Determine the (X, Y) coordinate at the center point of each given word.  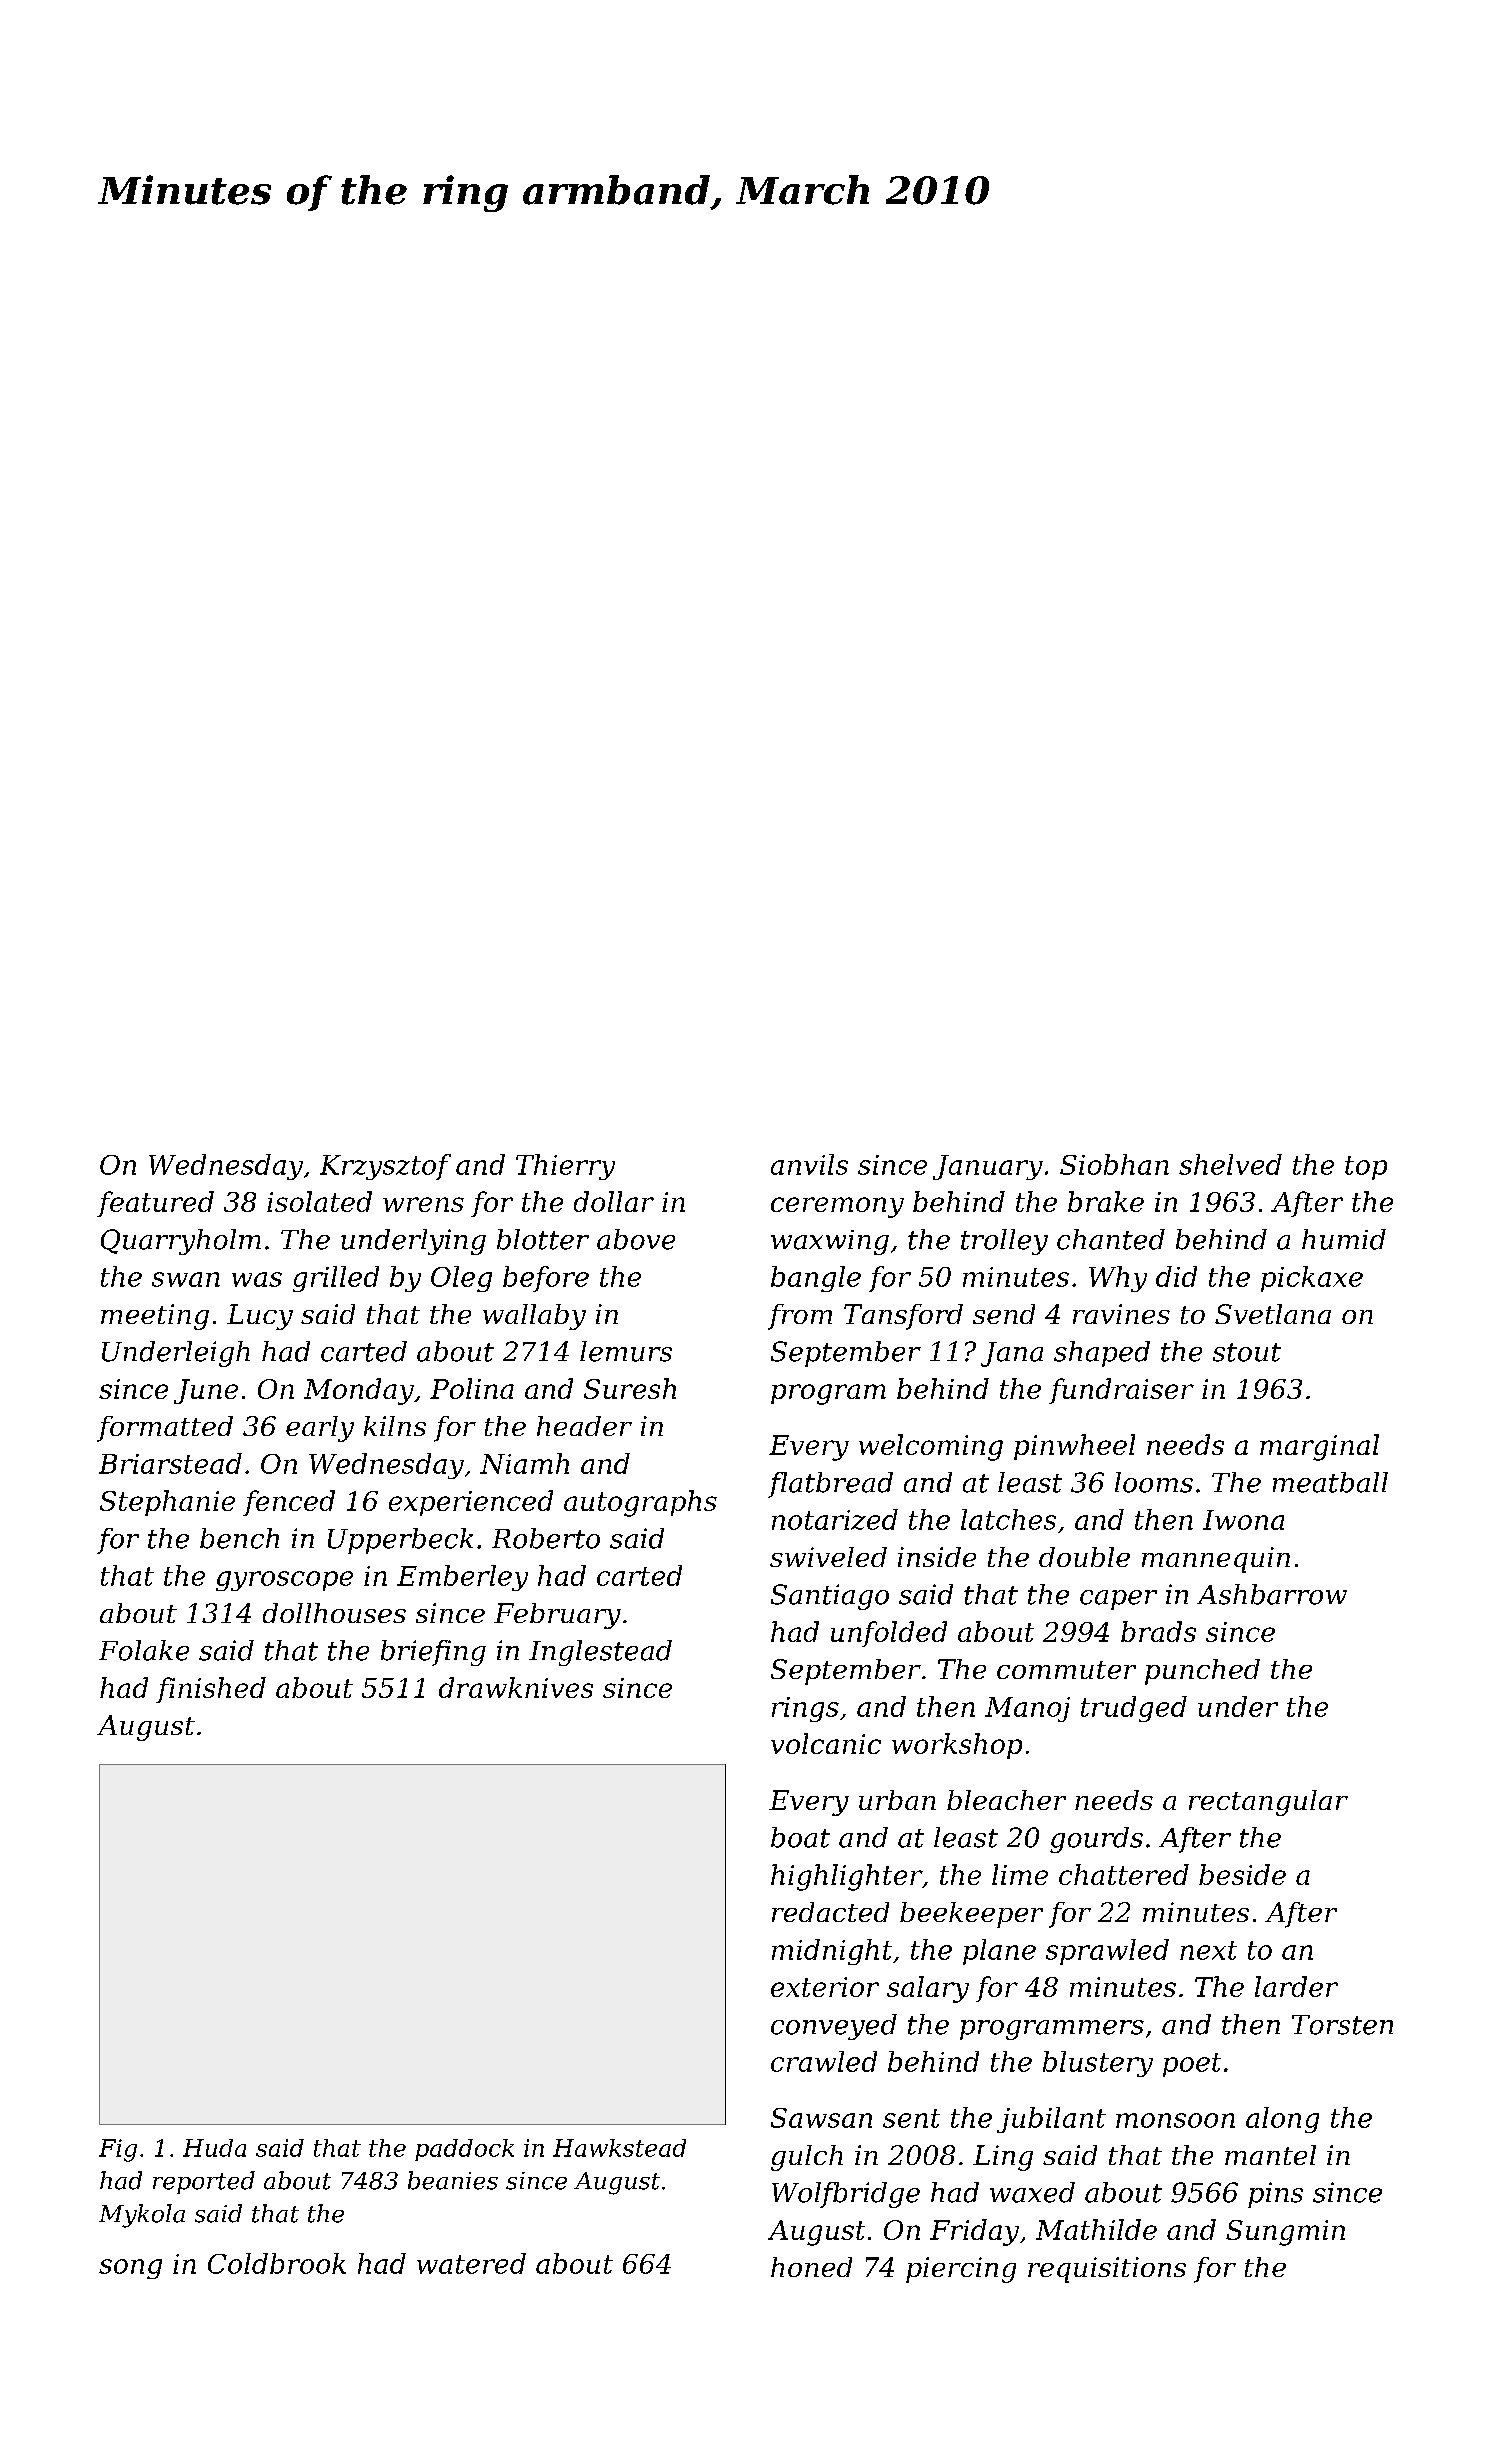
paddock (464, 2150)
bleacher (1006, 1800)
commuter (1066, 1670)
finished (211, 1690)
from (800, 1317)
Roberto (546, 1538)
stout (1247, 1352)
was (257, 1279)
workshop (957, 1746)
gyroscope (284, 1581)
